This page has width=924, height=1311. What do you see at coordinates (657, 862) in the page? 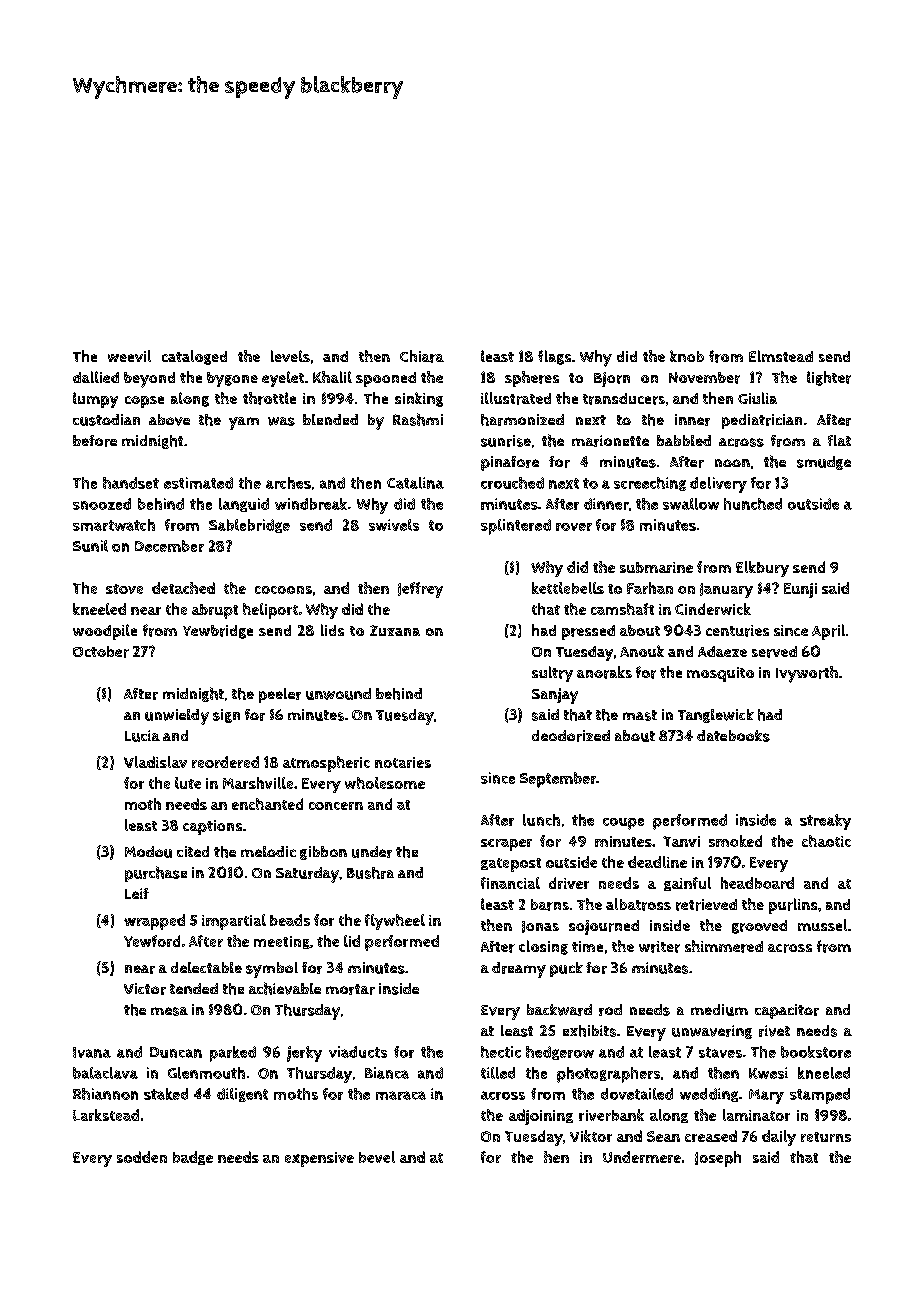
I see `deadline` at bounding box center [657, 862].
